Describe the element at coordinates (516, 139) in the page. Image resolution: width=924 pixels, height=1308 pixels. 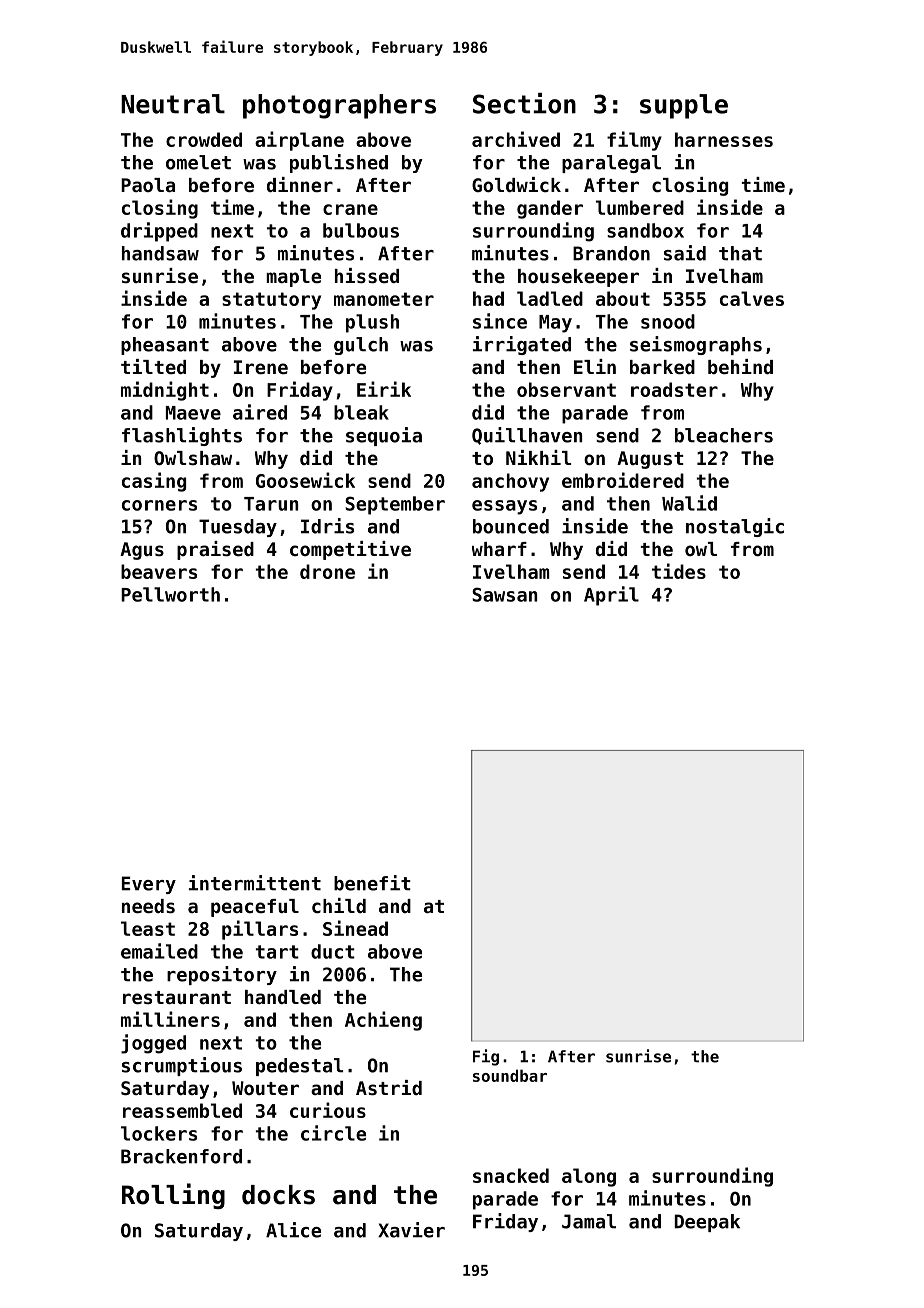
I see `archived` at that location.
